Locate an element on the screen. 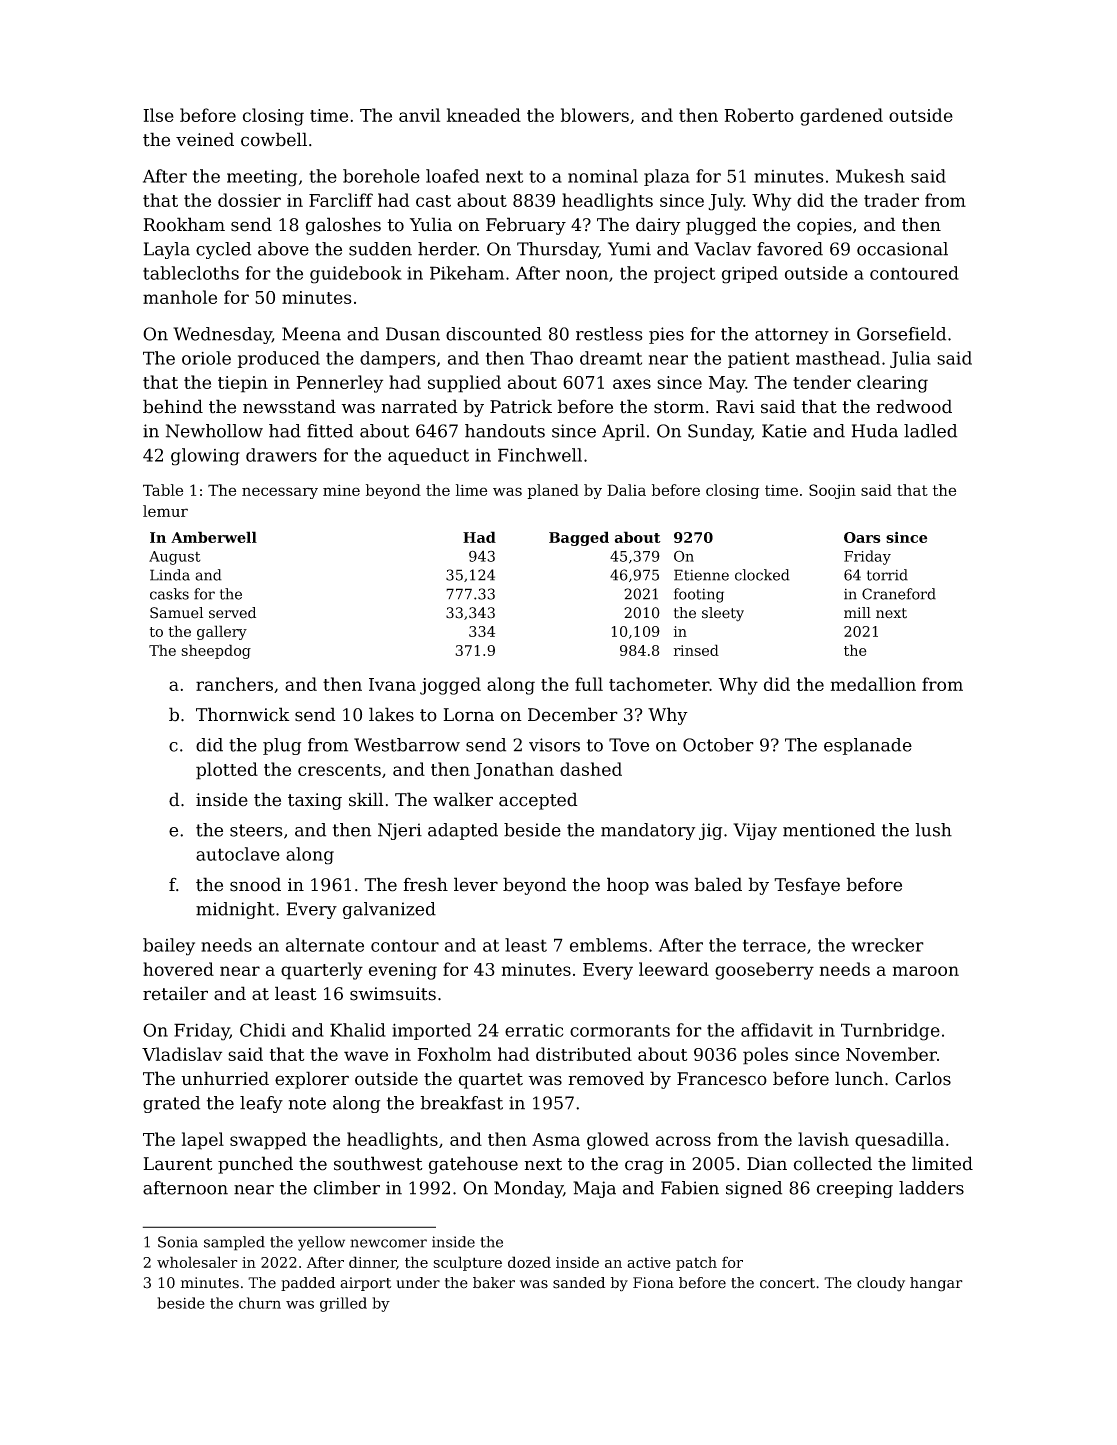 Image resolution: width=1117 pixels, height=1445 pixels. esplanade is located at coordinates (868, 746).
